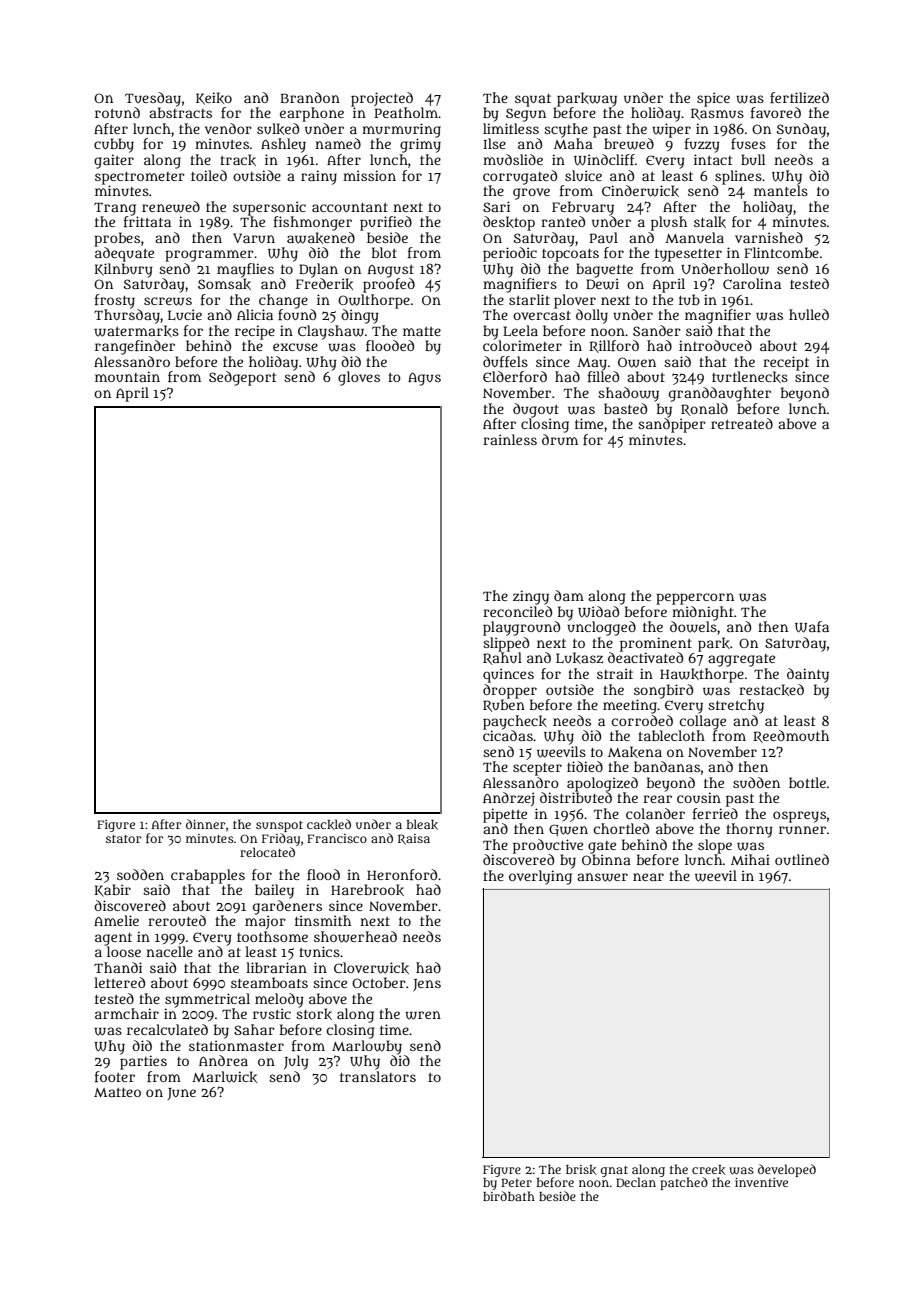 The height and width of the image is (1308, 924). What do you see at coordinates (182, 1094) in the image?
I see `June` at bounding box center [182, 1094].
